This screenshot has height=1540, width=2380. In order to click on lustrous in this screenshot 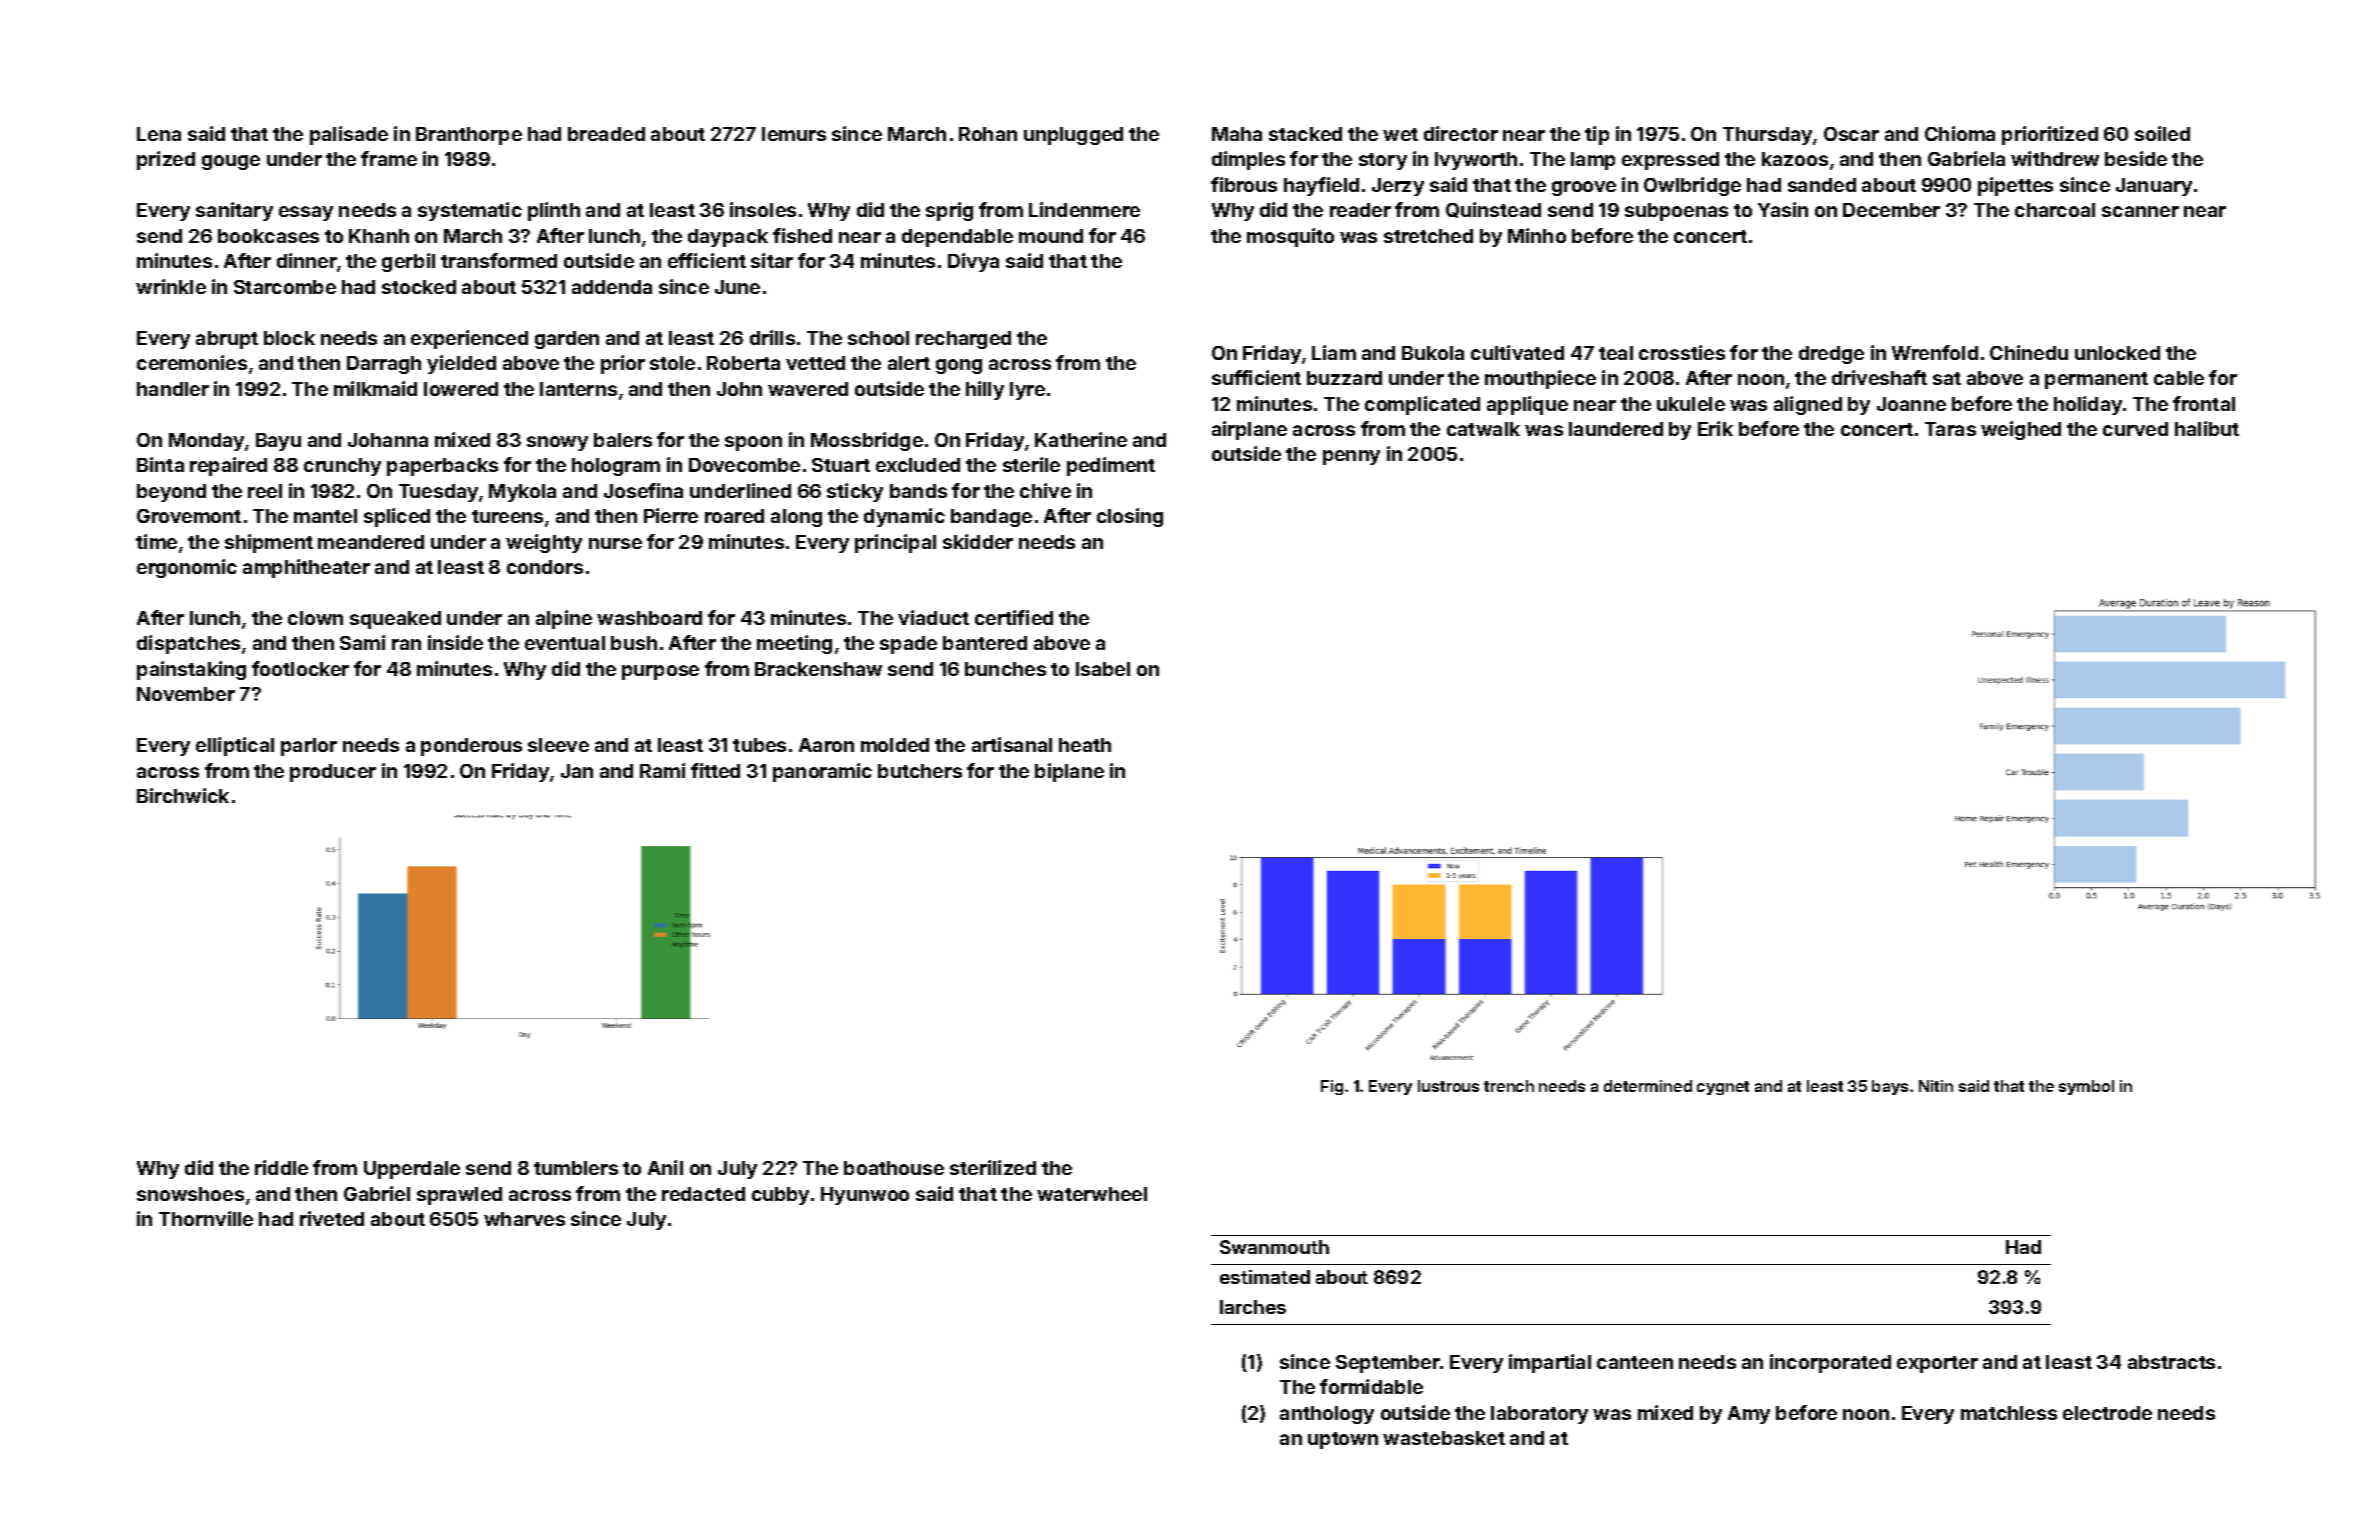, I will do `click(1448, 1086)`.
